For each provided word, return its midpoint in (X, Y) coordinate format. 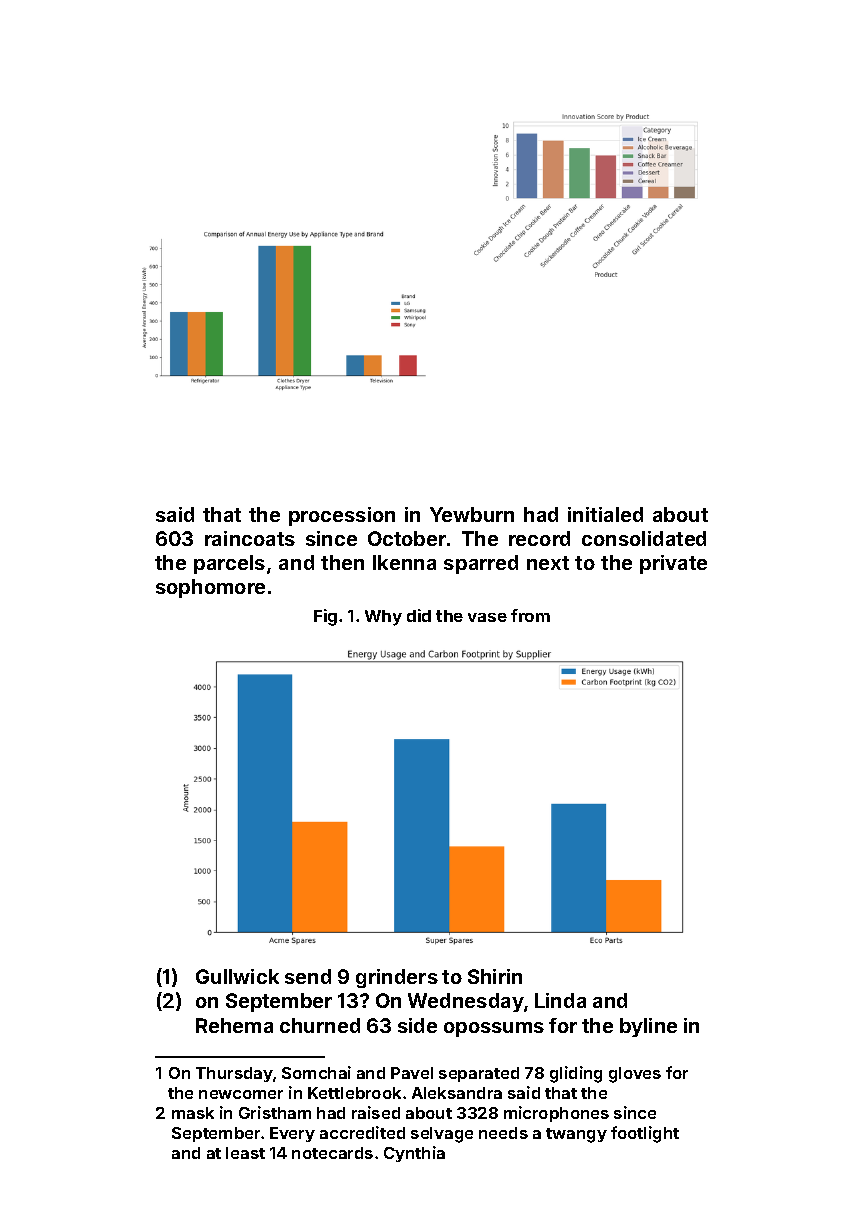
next (548, 563)
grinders (397, 978)
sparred (481, 564)
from (530, 615)
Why (383, 618)
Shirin (495, 976)
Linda (560, 1000)
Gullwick (237, 976)
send (308, 976)
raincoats (250, 538)
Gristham (275, 1112)
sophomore (210, 588)
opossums (494, 1029)
